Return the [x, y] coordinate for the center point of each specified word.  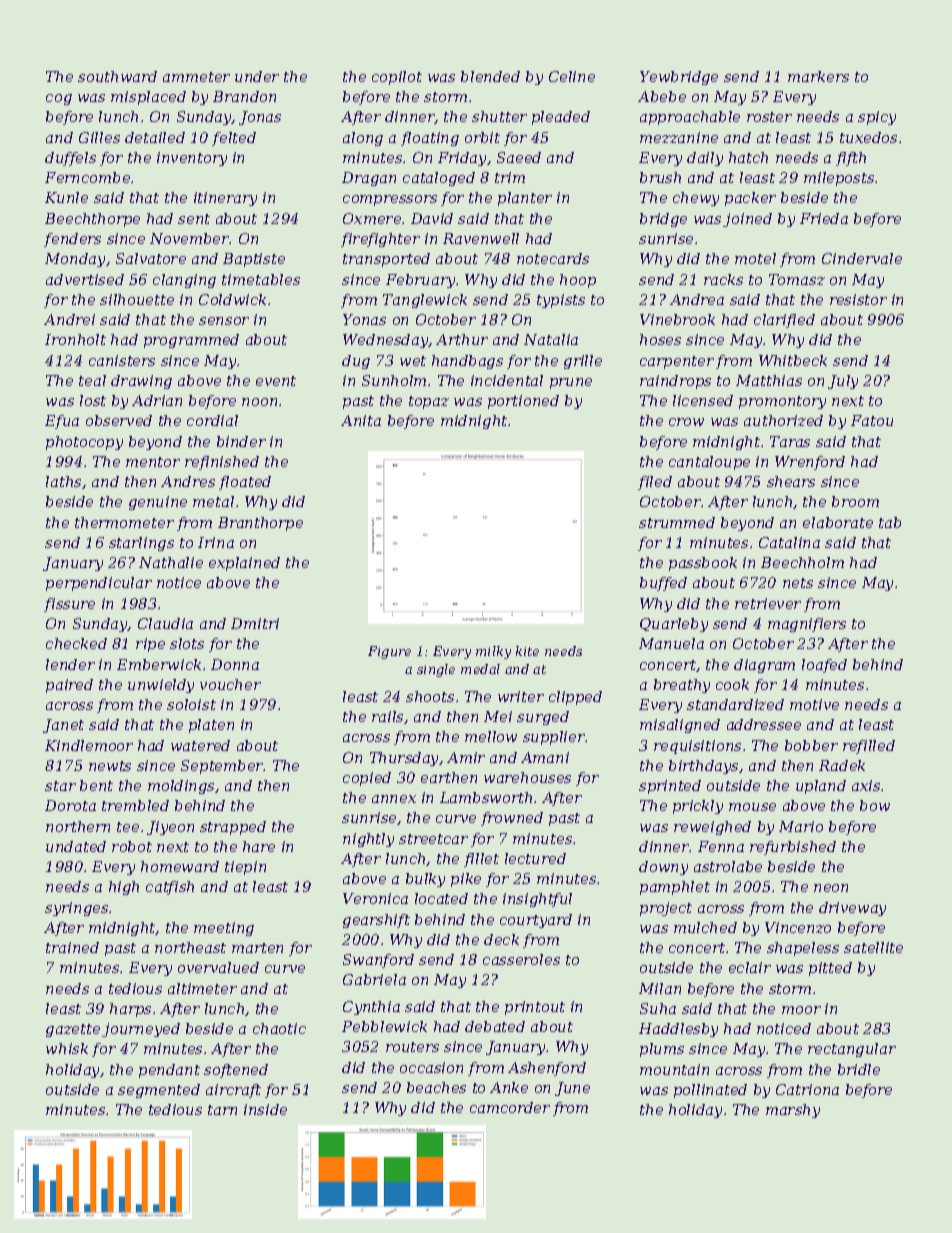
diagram [764, 666]
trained [72, 947]
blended [490, 76]
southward [117, 76]
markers [818, 76]
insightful [537, 900]
